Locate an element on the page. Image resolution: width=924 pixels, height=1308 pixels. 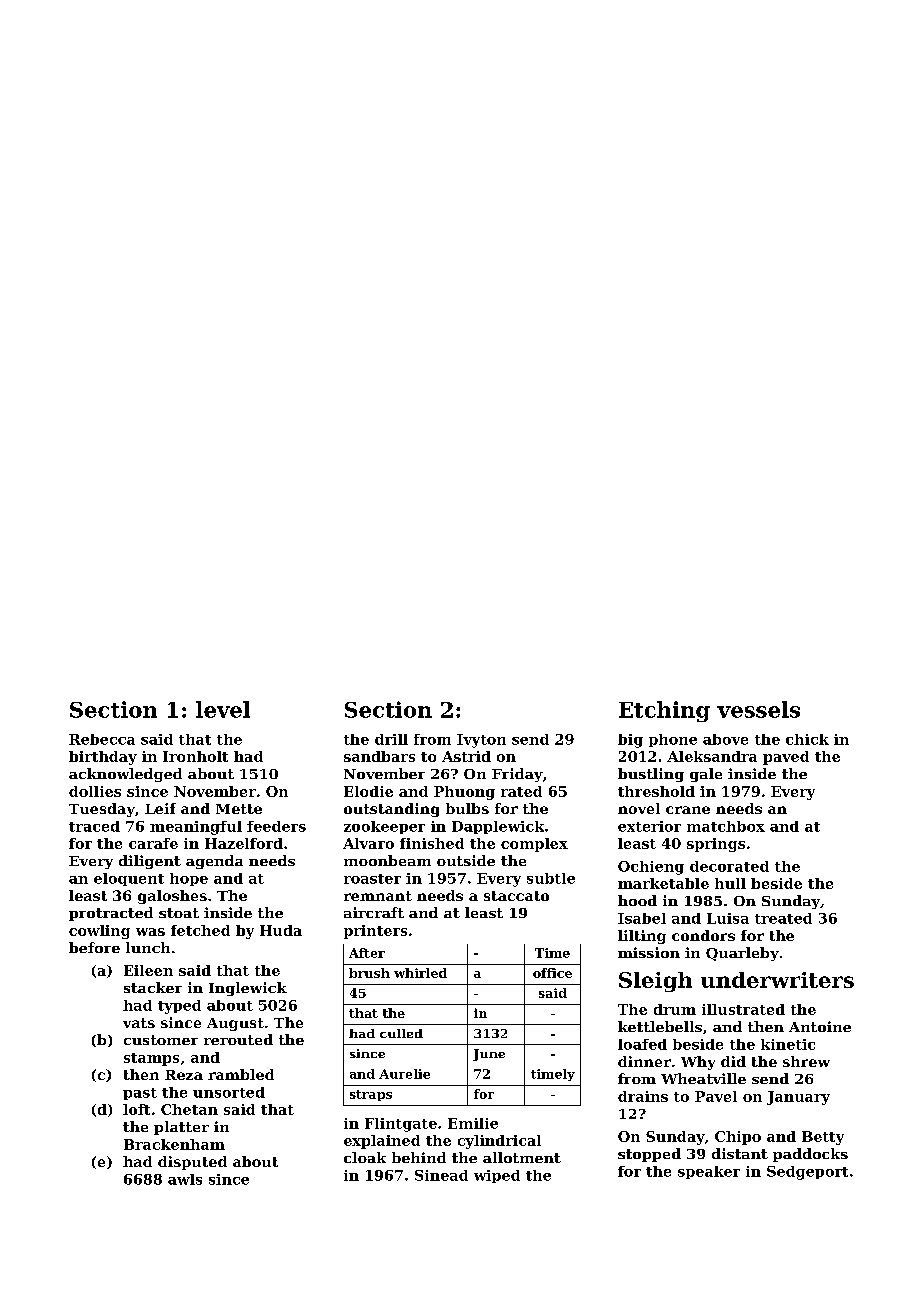
birthday is located at coordinates (103, 758).
